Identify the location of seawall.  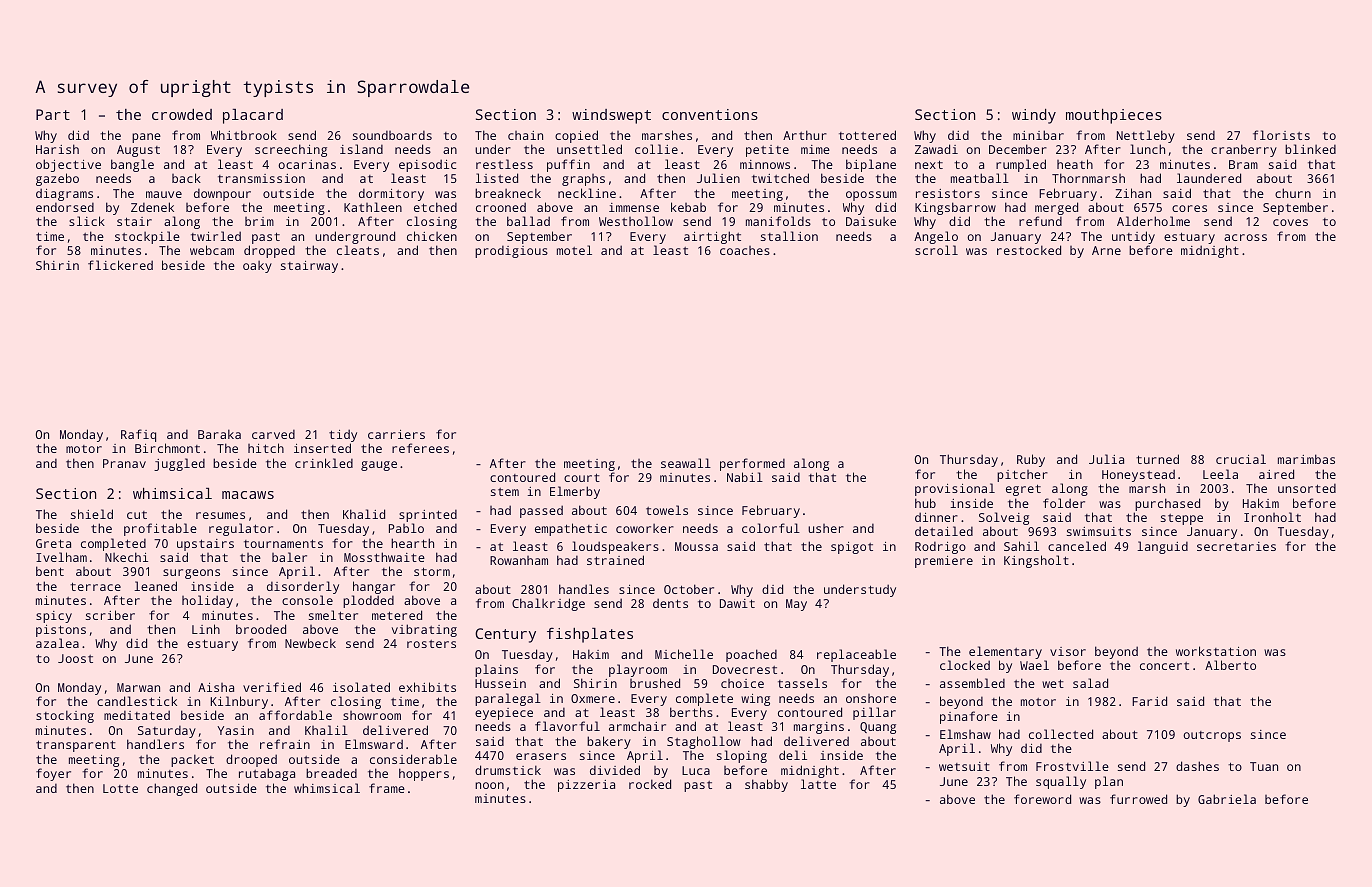
(686, 463).
